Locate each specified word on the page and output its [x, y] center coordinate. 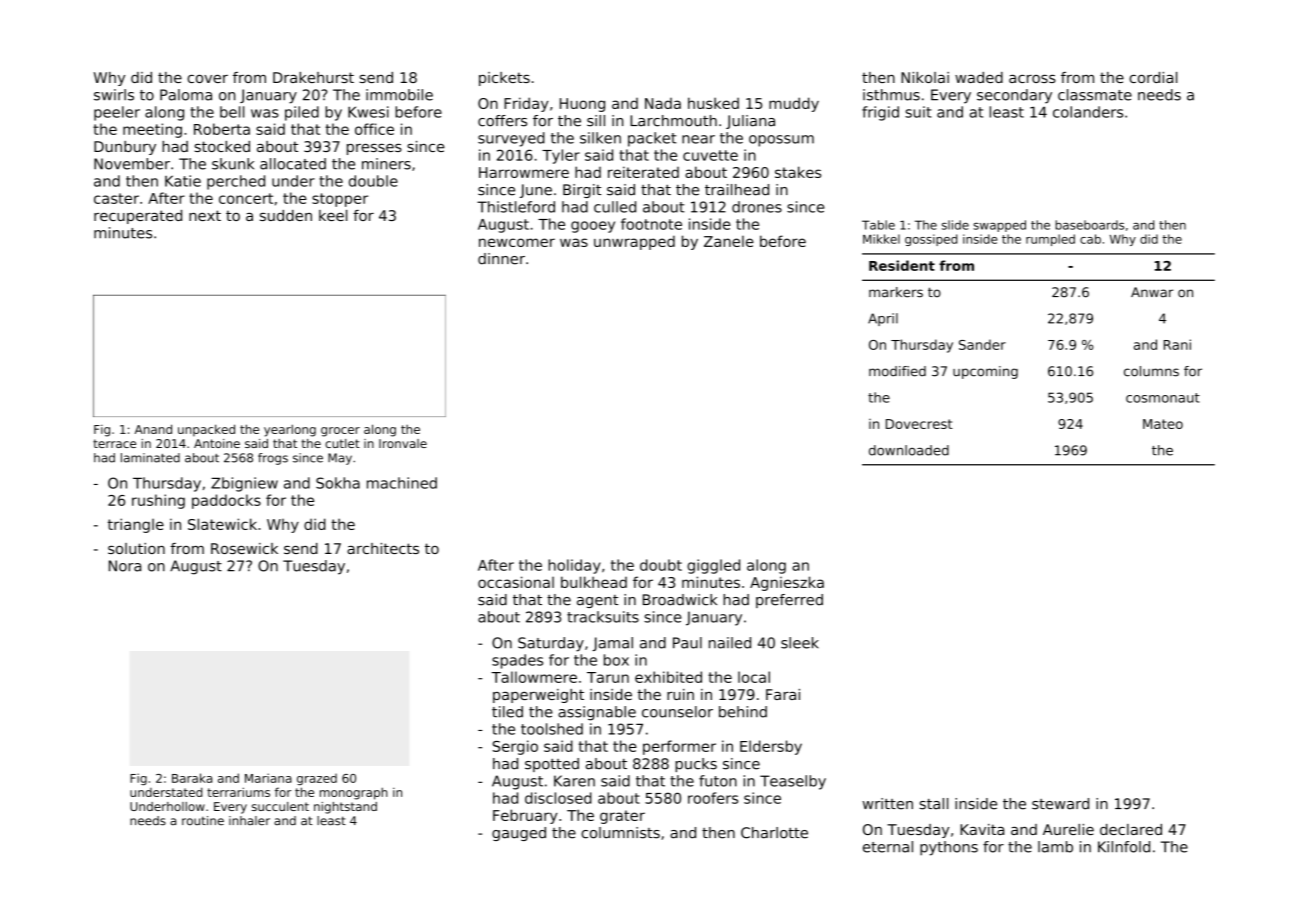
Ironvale [403, 443]
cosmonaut [1163, 398]
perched [236, 182]
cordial [1153, 77]
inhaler [249, 821]
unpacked [206, 430]
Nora [125, 566]
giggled [713, 566]
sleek [800, 643]
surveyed [511, 139]
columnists [620, 833]
